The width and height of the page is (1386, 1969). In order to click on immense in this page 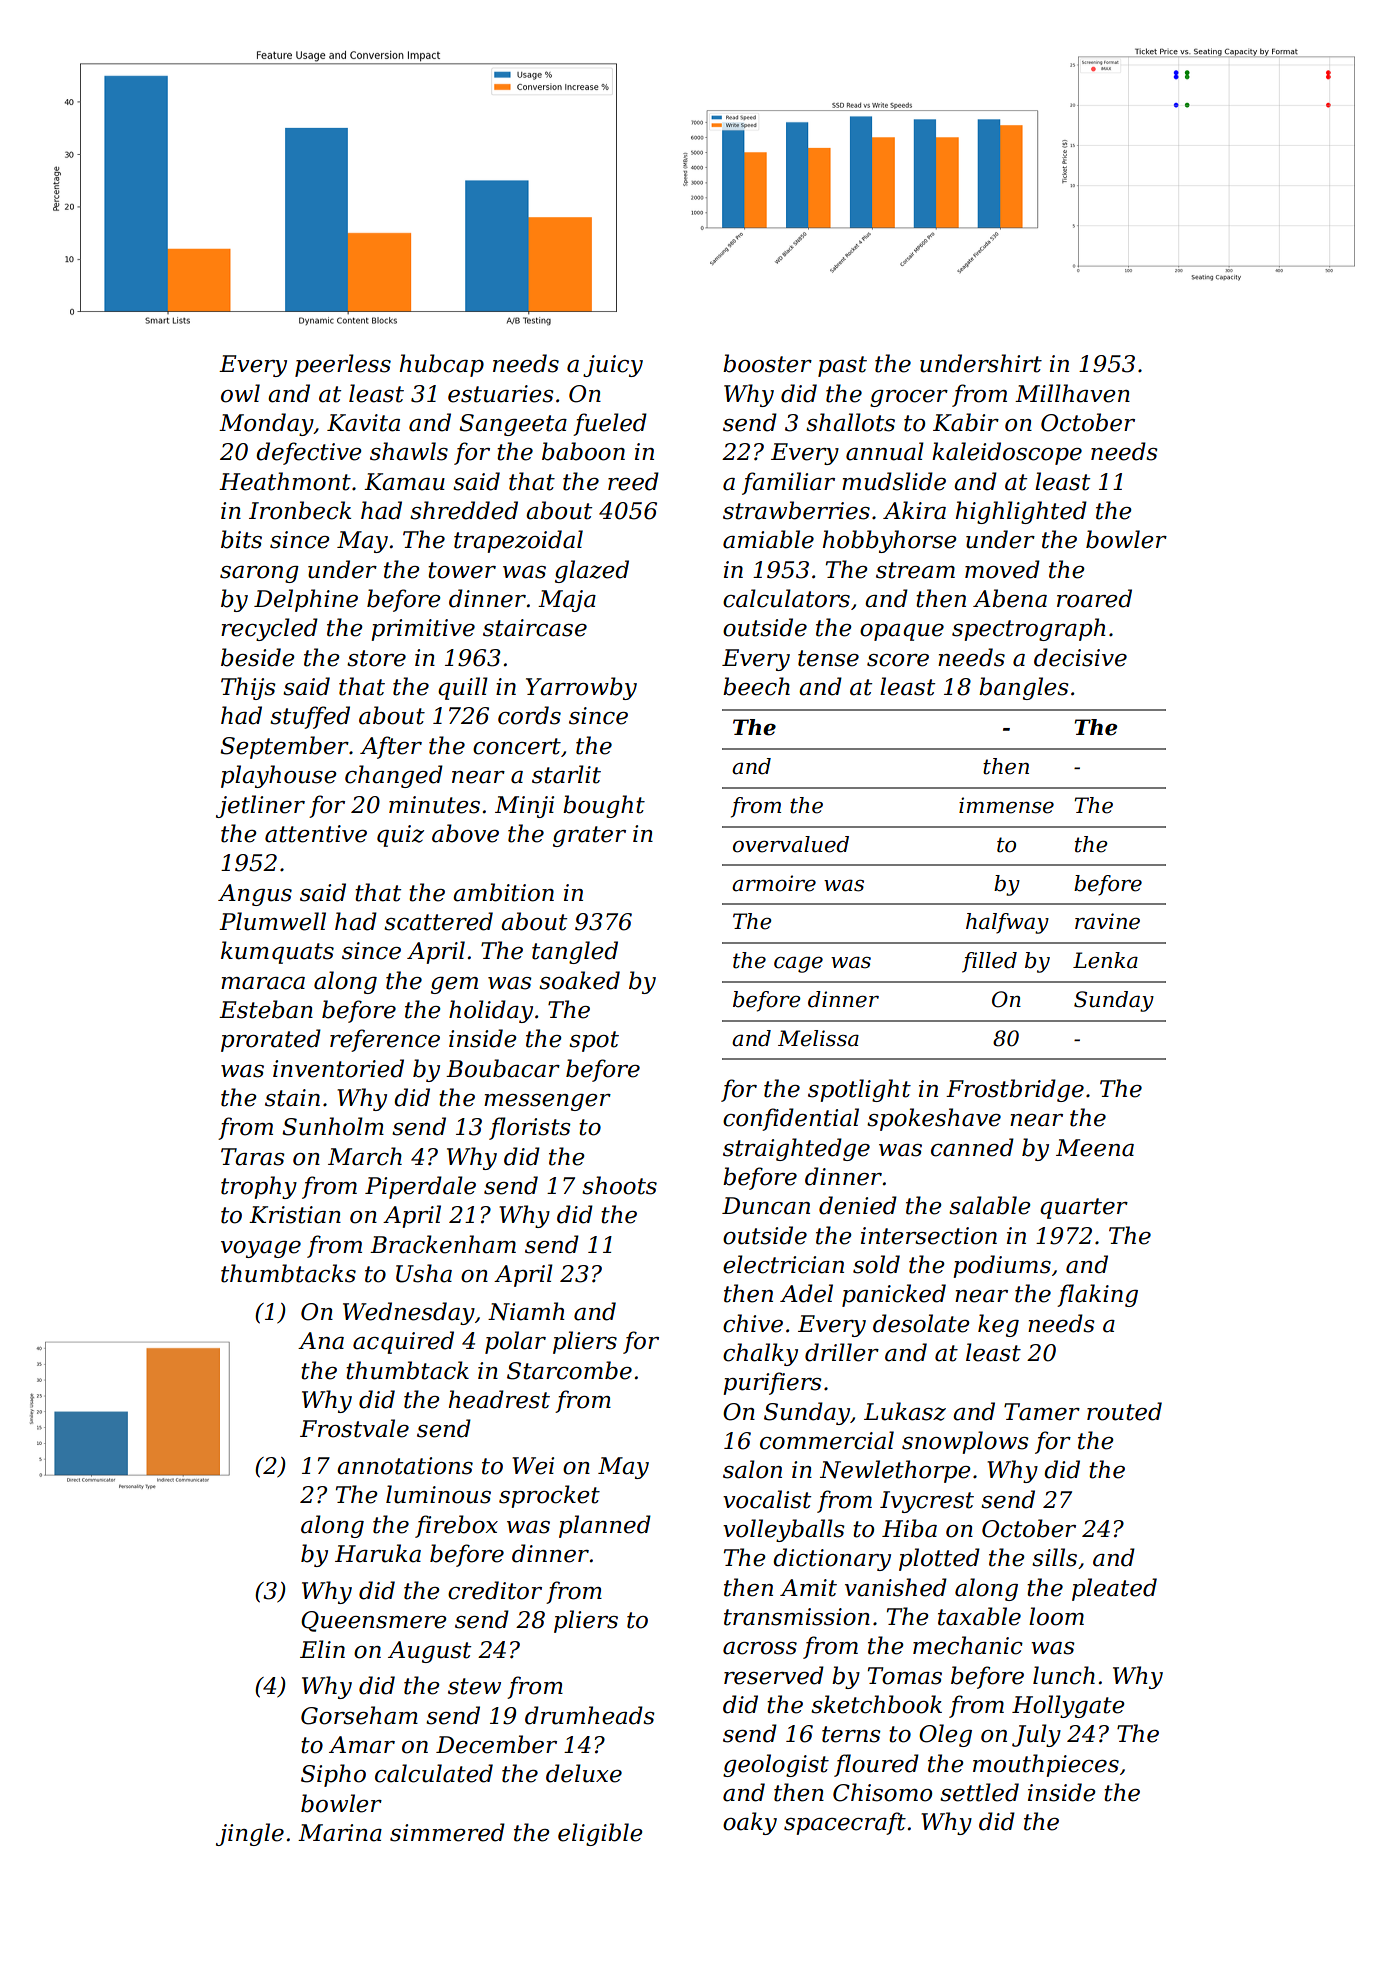, I will do `click(1006, 805)`.
